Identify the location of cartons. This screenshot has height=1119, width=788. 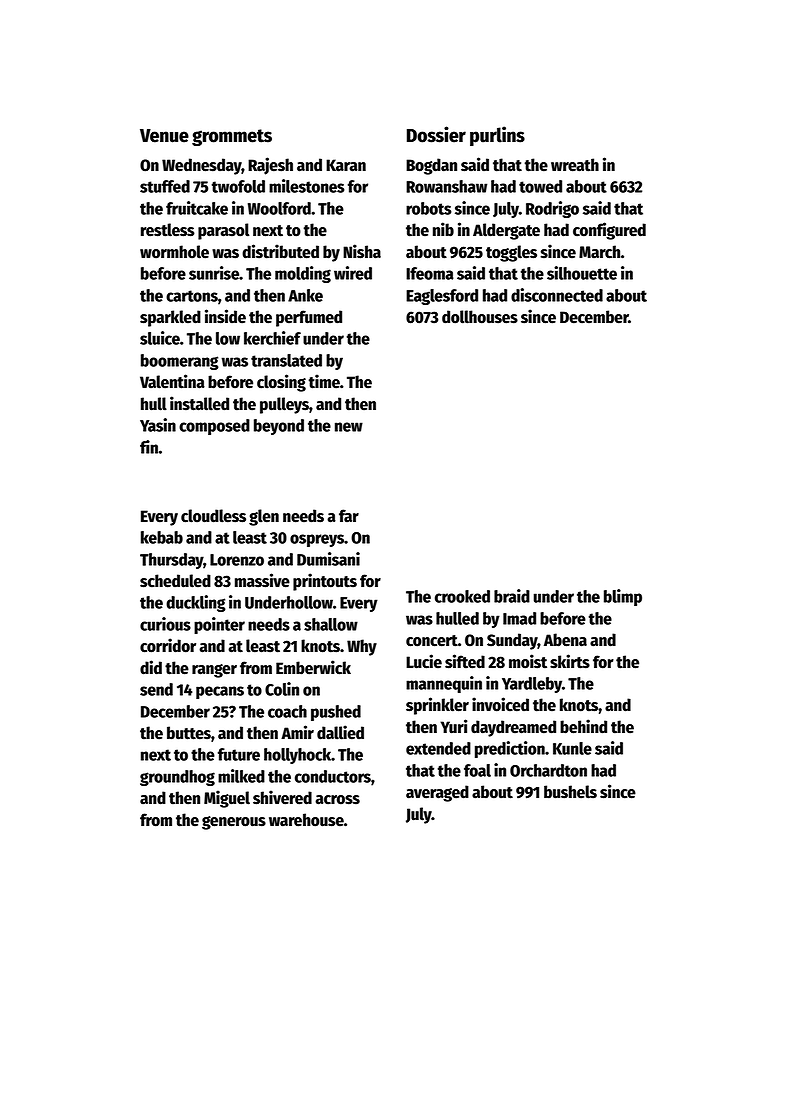
(192, 296).
